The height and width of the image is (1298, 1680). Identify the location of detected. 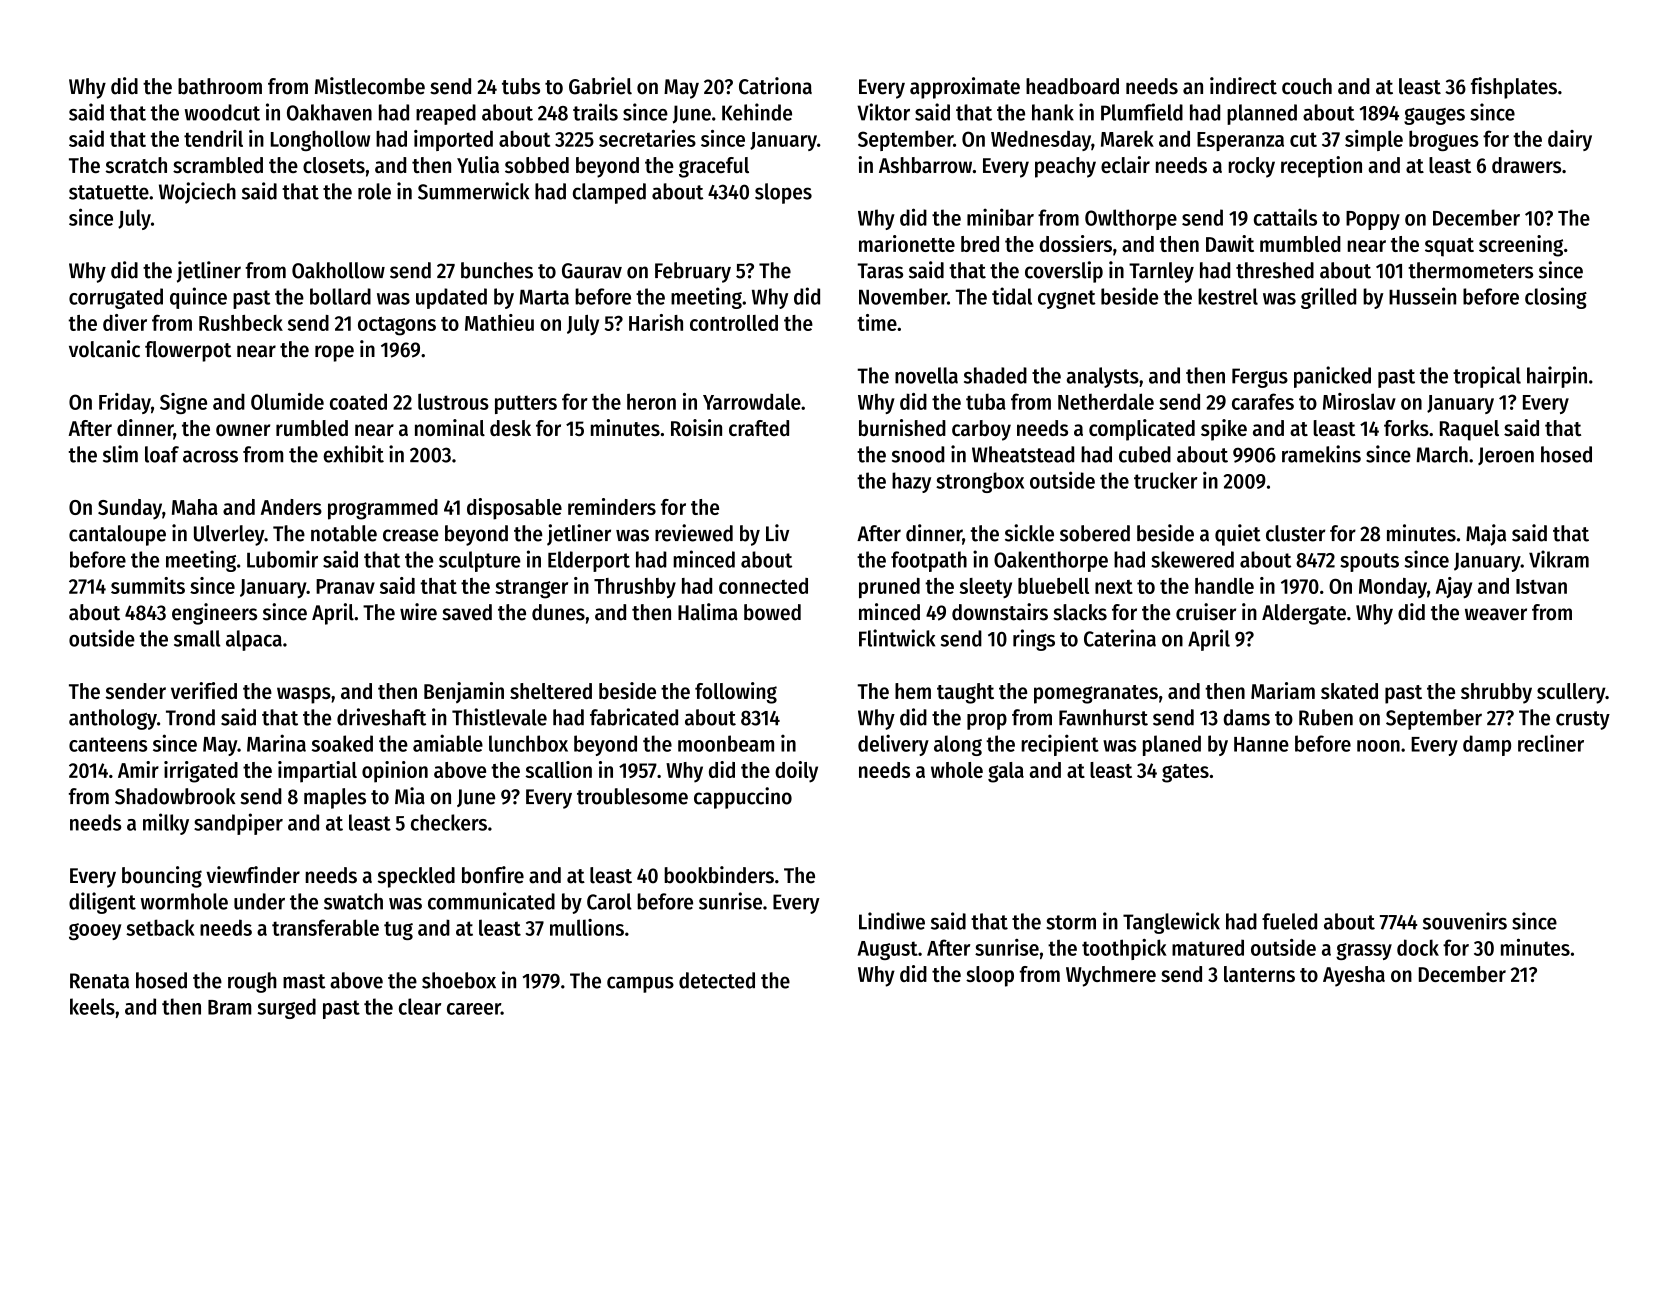
(717, 980).
